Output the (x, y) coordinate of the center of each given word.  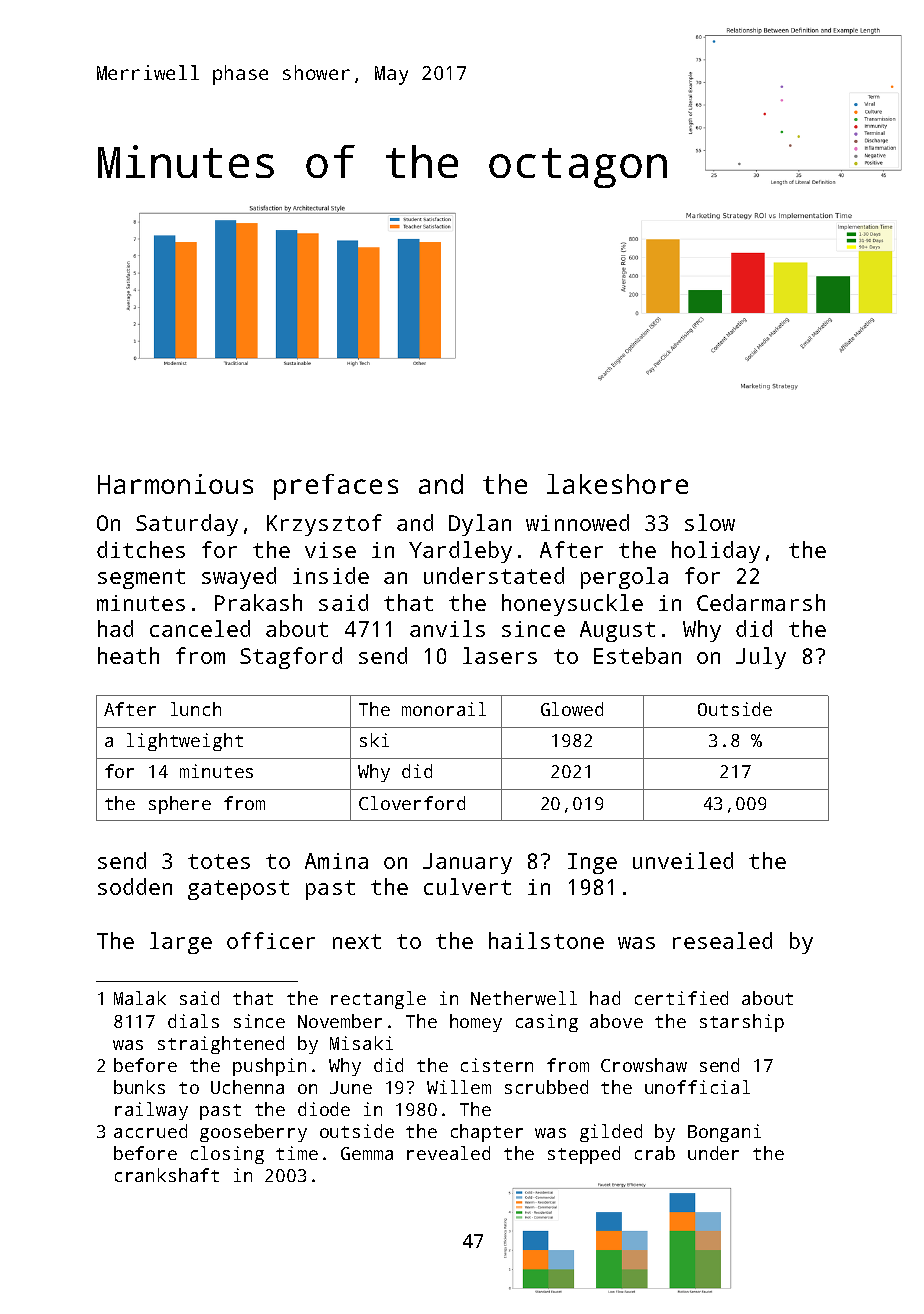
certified (681, 998)
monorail (444, 709)
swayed (239, 578)
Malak (140, 998)
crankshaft (167, 1175)
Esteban (637, 655)
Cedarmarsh (761, 602)
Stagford (291, 658)
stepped (584, 1155)
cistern (497, 1065)
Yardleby (460, 552)
